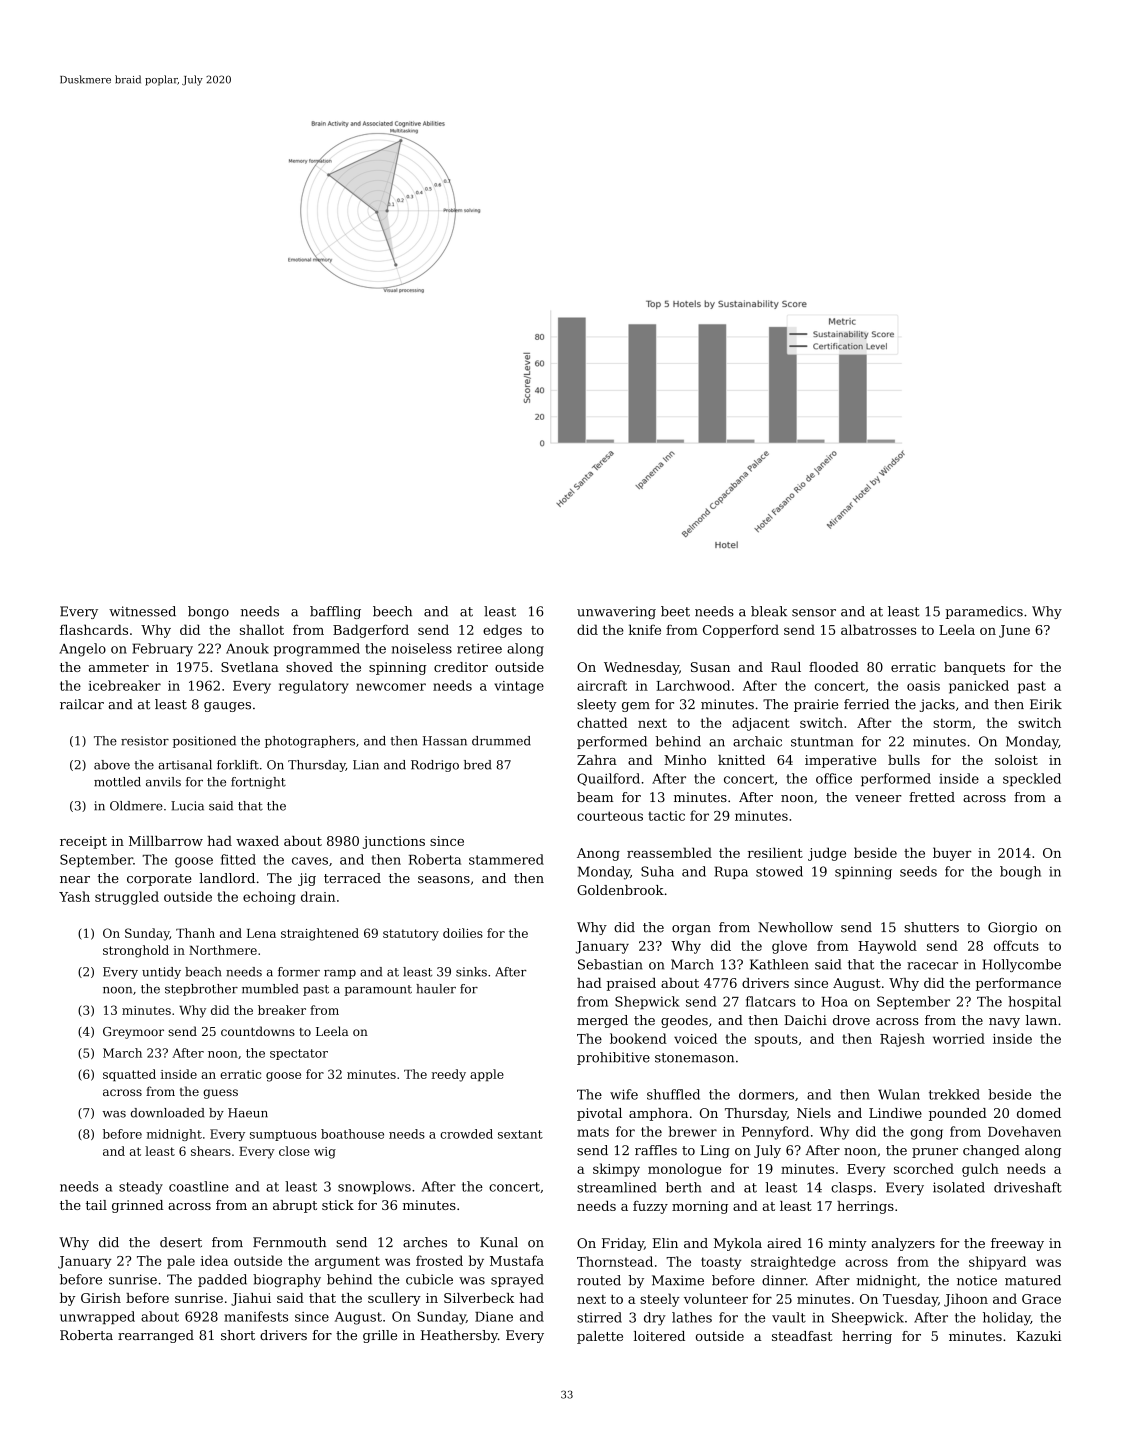 The height and width of the image is (1450, 1121). What do you see at coordinates (156, 1336) in the image?
I see `rearranged` at bounding box center [156, 1336].
